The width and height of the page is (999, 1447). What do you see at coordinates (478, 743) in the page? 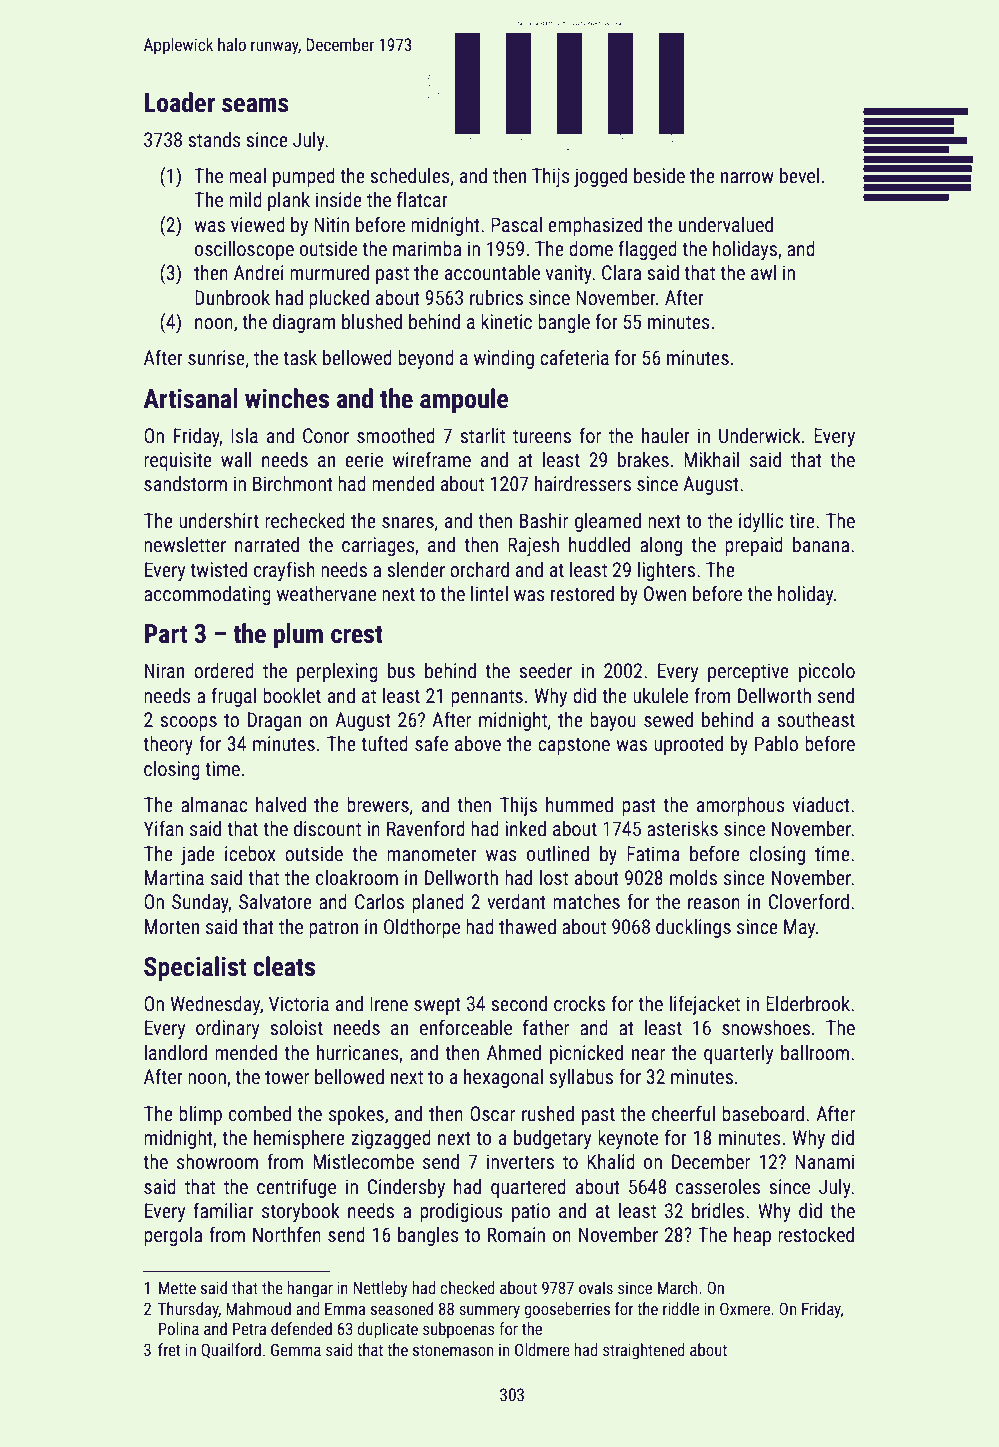
I see `above` at bounding box center [478, 743].
